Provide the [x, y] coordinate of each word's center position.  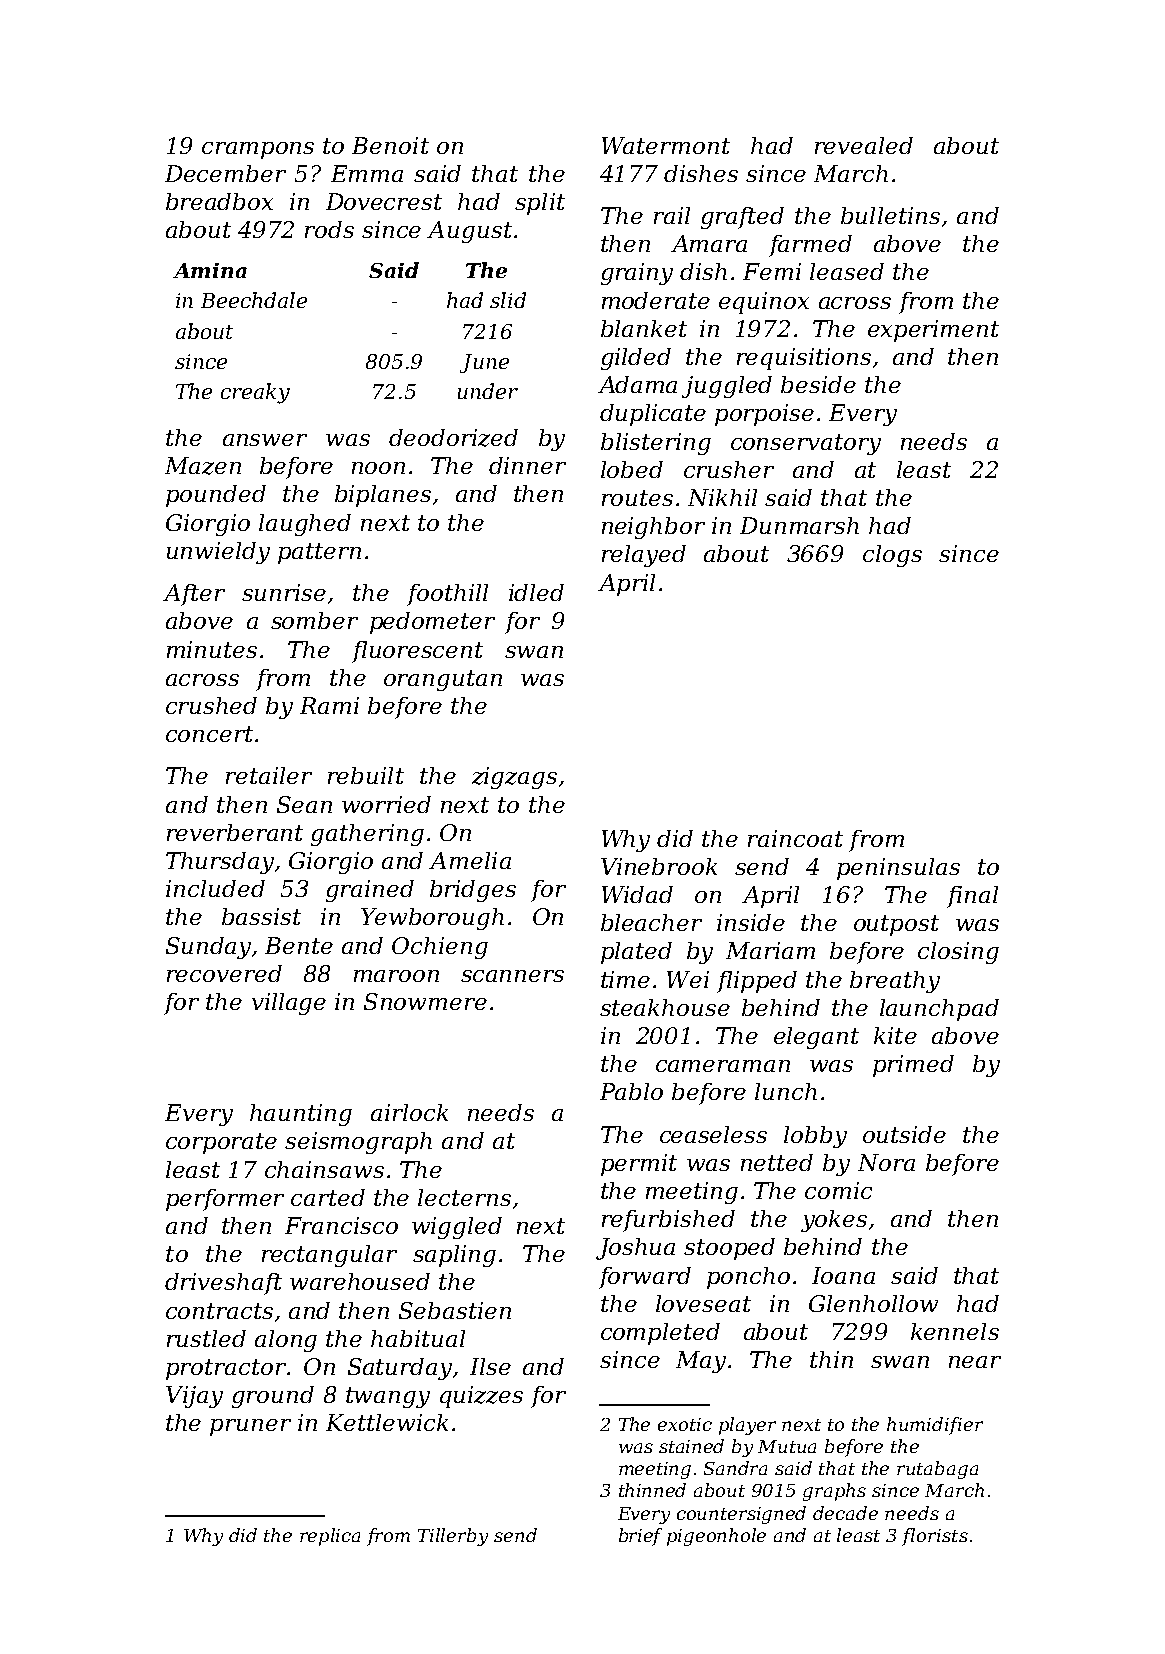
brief [640, 1537]
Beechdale [254, 300]
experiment [933, 331]
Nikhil [722, 497]
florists [935, 1537]
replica [330, 1537]
